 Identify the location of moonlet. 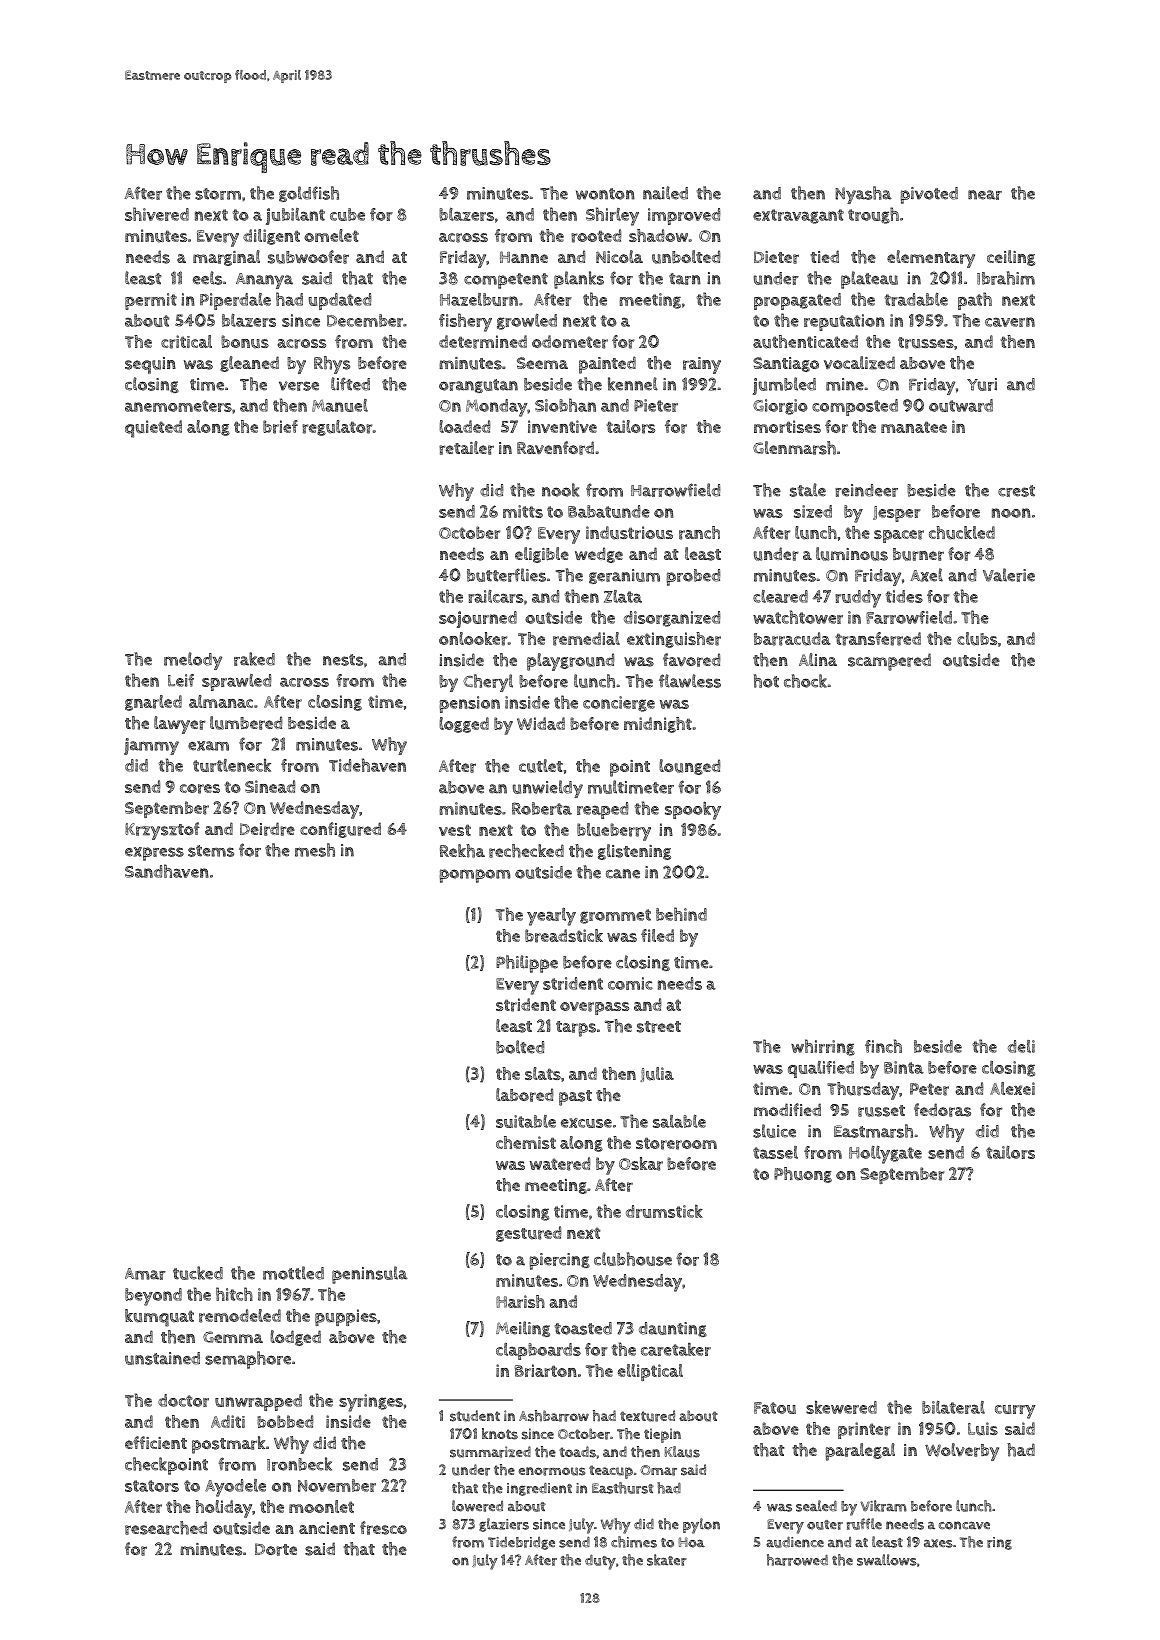
(321, 1506).
